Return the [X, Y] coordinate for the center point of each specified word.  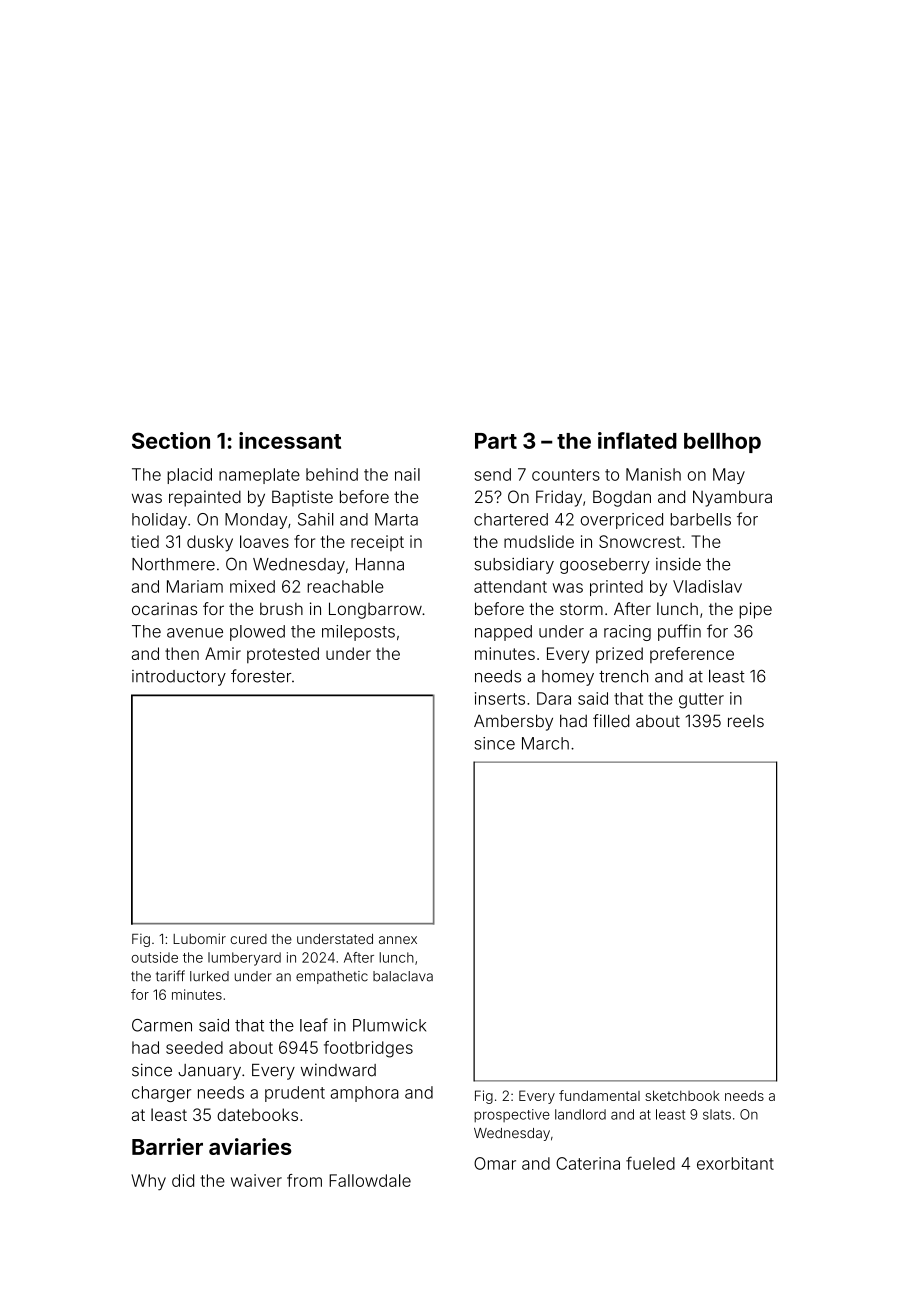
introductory [179, 678]
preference [692, 655]
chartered [511, 519]
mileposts [358, 633]
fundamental [599, 1095]
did [183, 1180]
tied [145, 541]
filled [611, 721]
